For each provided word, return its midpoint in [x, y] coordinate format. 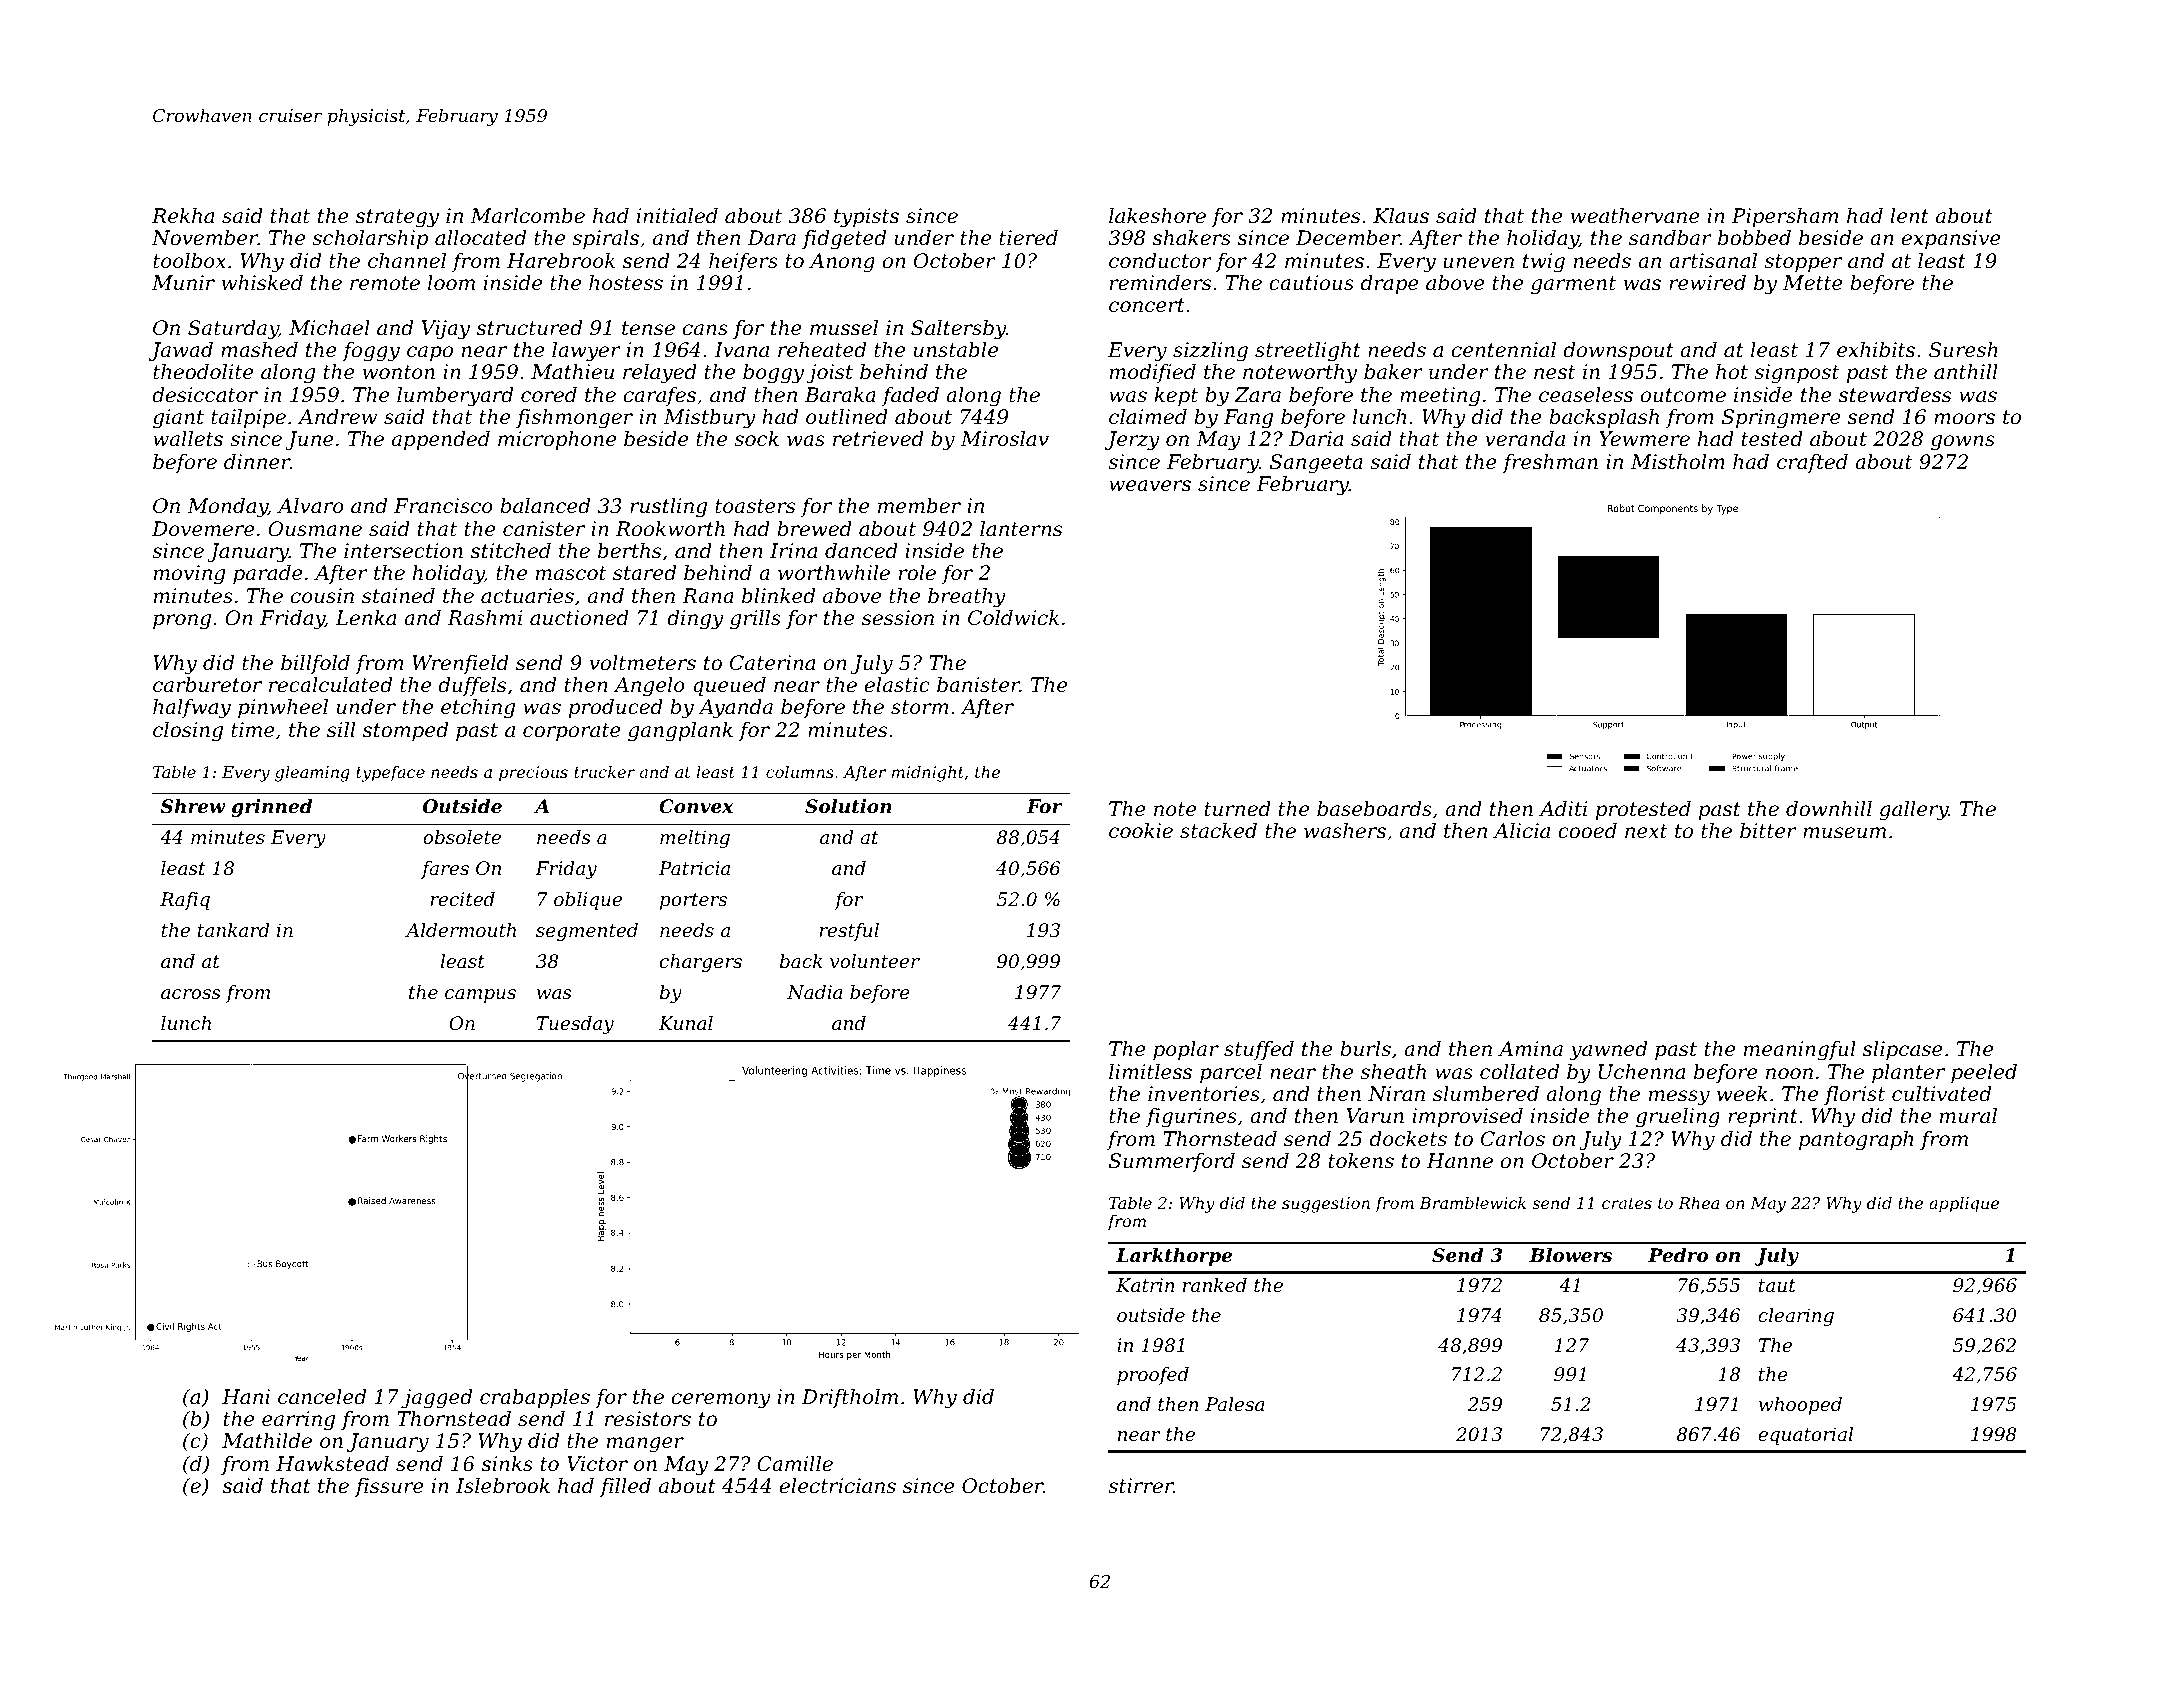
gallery [1914, 811]
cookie [1141, 831]
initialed [677, 216]
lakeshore [1157, 216]
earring [298, 1421]
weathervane [1635, 216]
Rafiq [185, 901]
